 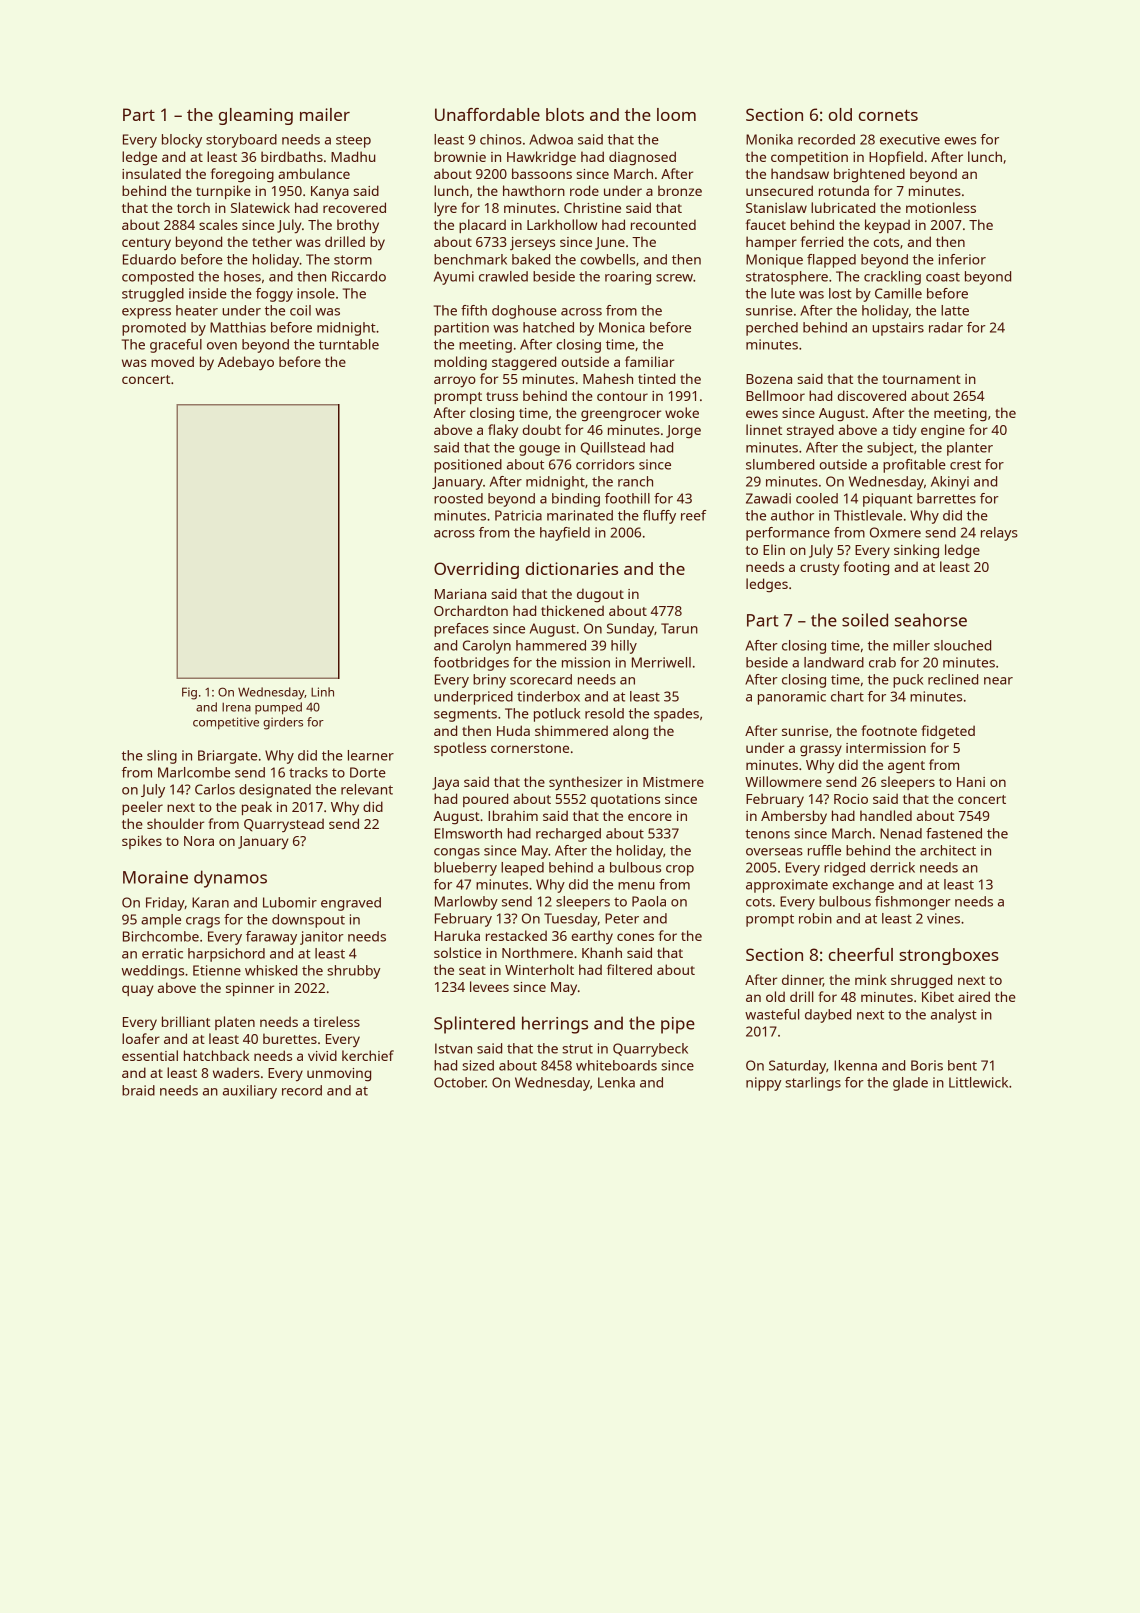 I want to click on resold, so click(x=604, y=713).
